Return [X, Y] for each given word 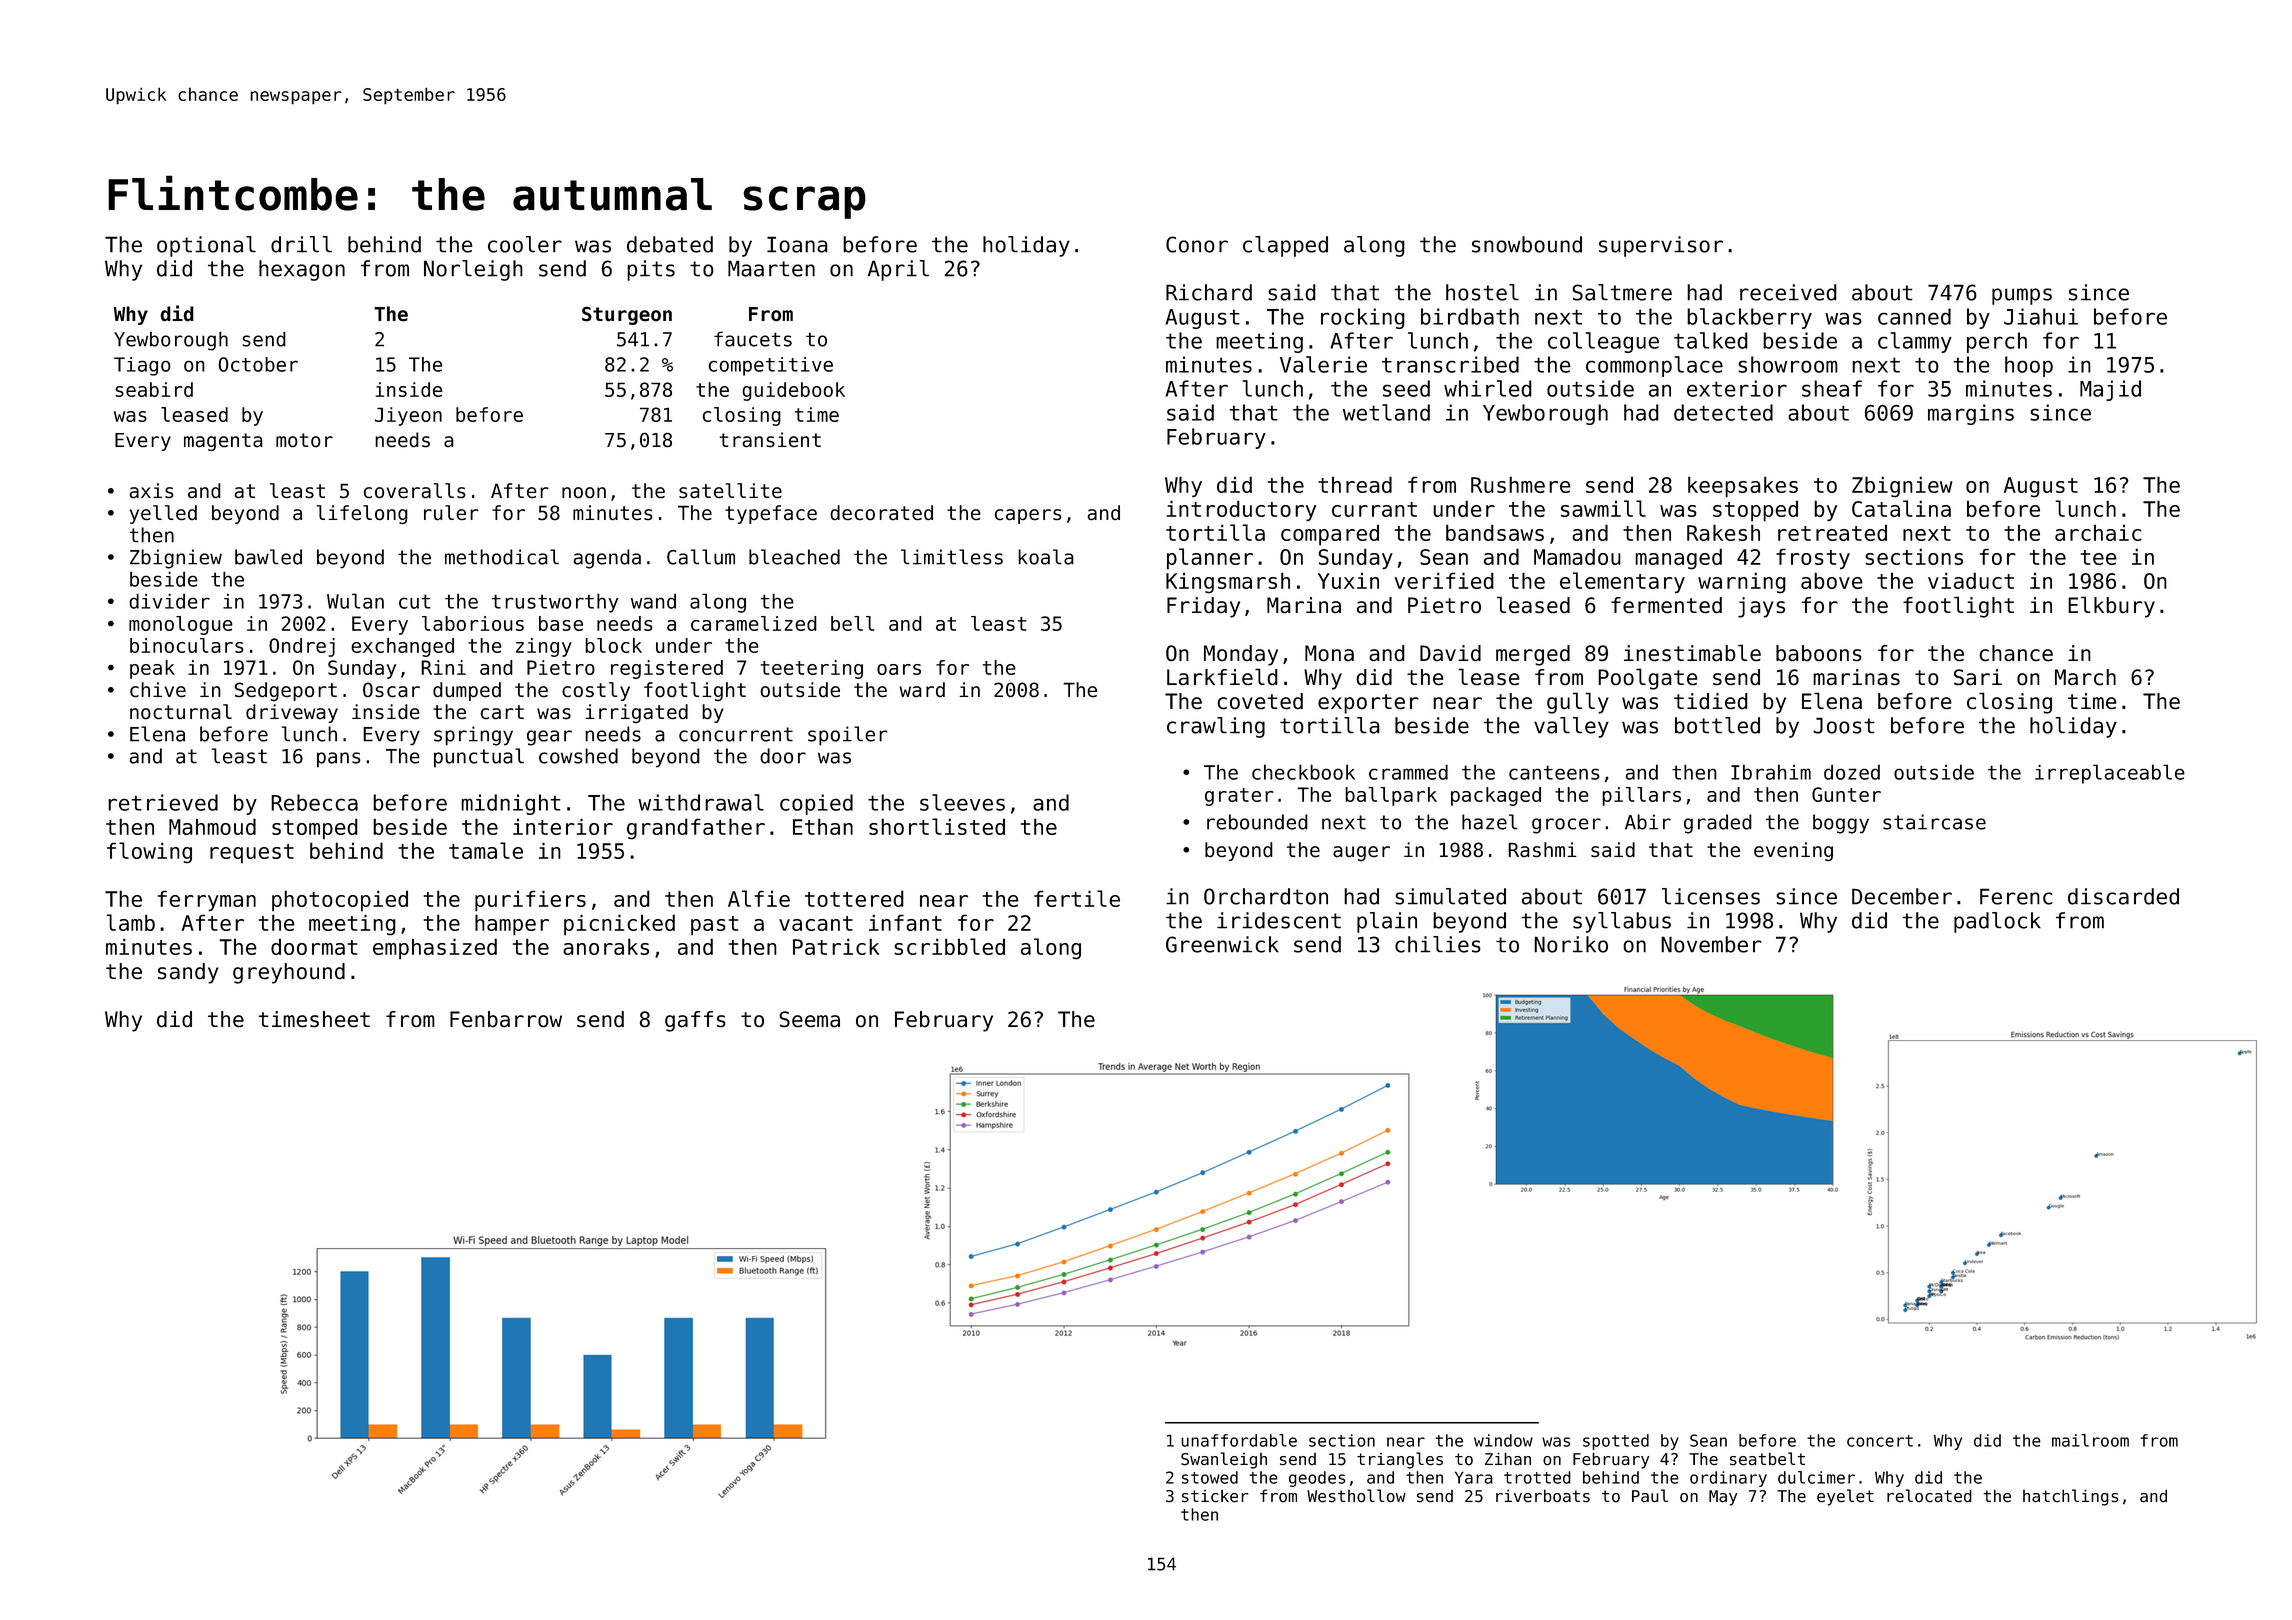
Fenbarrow [506, 1019]
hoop [2029, 366]
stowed [1210, 1477]
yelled [163, 514]
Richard [1209, 292]
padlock [1997, 922]
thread [1355, 484]
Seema [809, 1019]
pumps [2022, 296]
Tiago [142, 366]
